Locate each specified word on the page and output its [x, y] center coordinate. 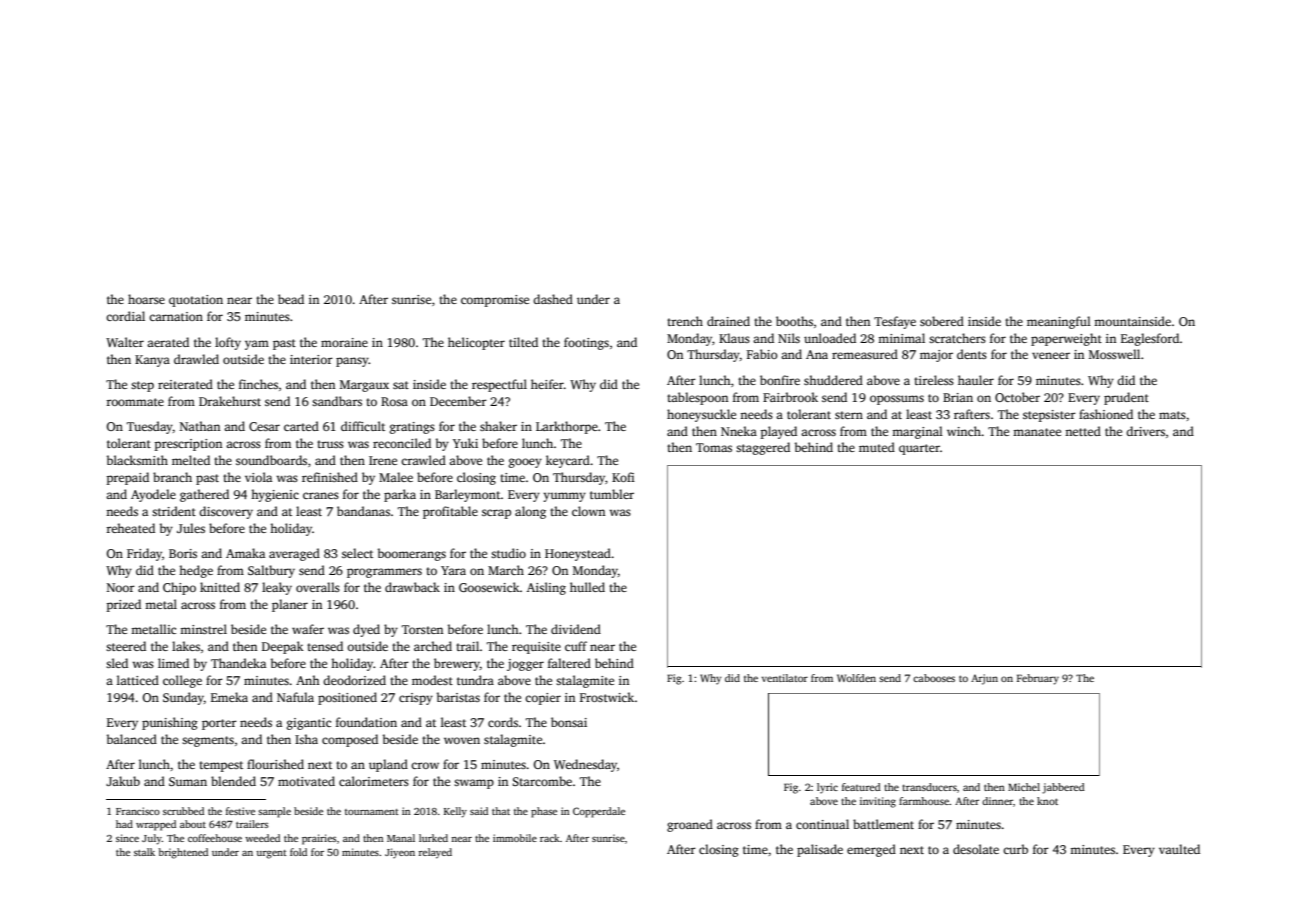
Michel [1024, 787]
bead [291, 299]
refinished [330, 477]
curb [1015, 849]
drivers [1145, 431]
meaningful [1059, 322]
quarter [919, 449]
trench [685, 321]
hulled [587, 587]
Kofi [623, 477]
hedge [196, 571]
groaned [690, 825]
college [182, 681]
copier [543, 699]
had [124, 824]
